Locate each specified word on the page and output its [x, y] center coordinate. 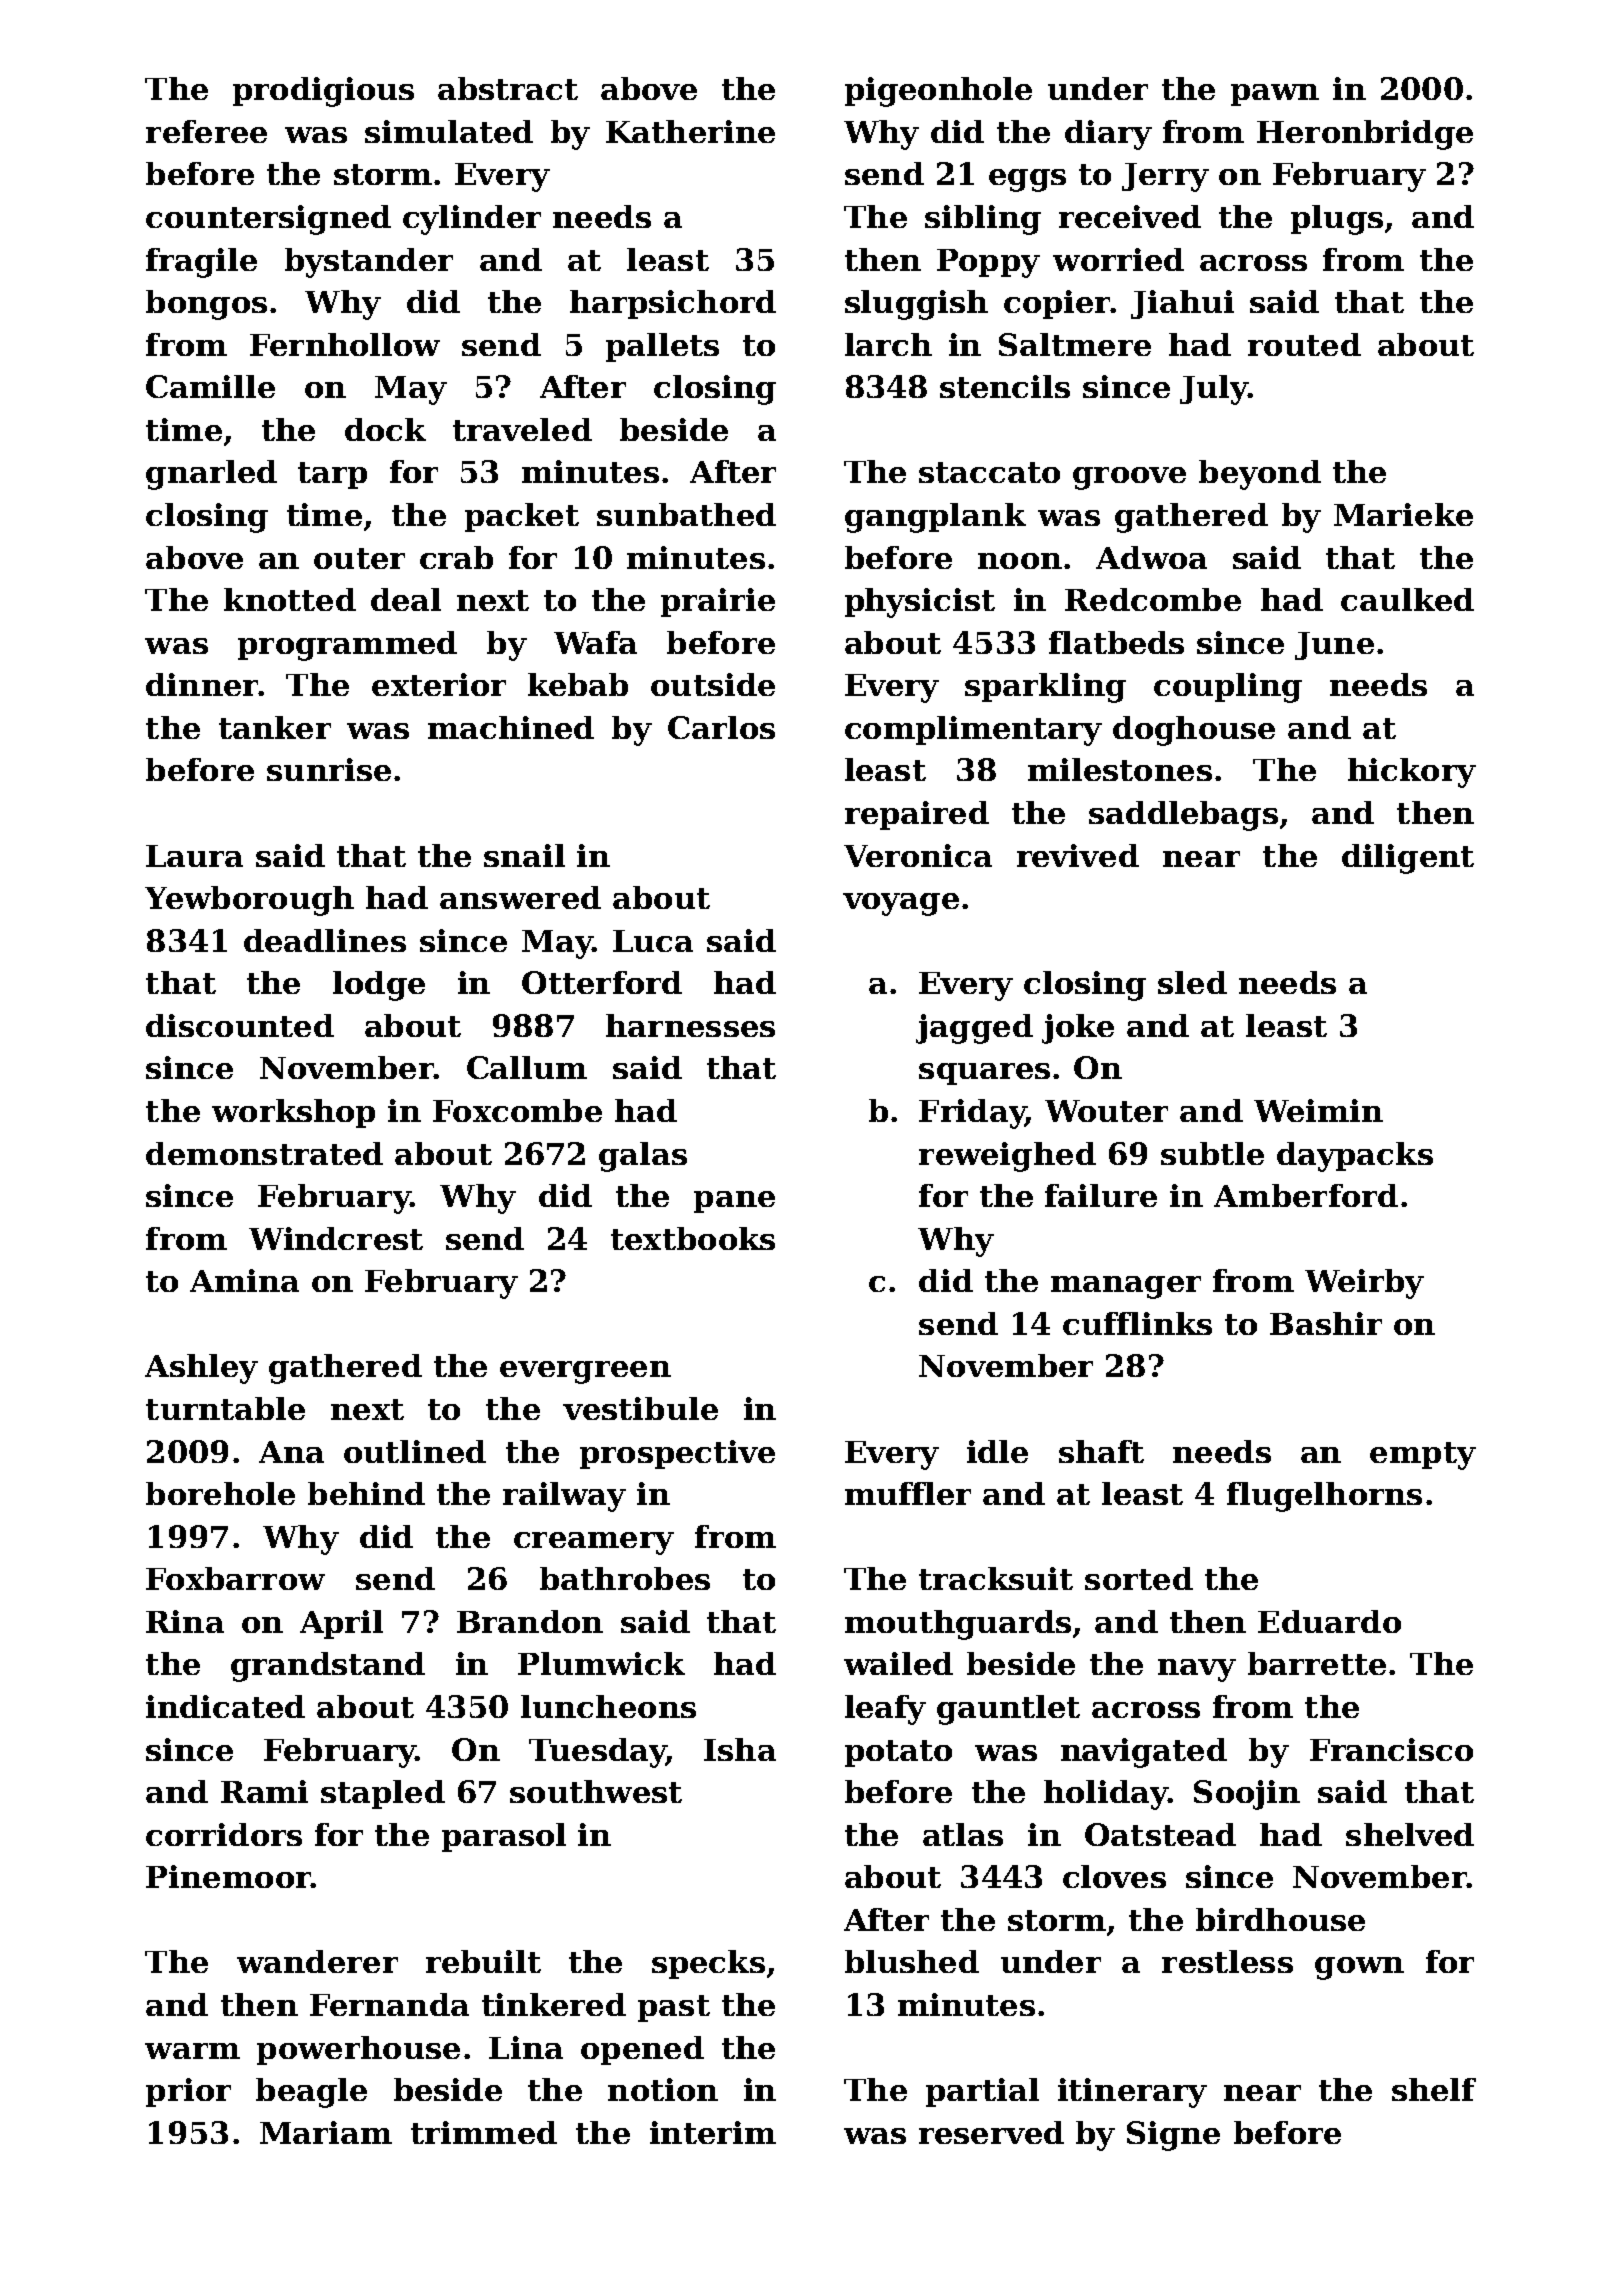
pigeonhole [938, 92]
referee [206, 131]
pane [734, 1202]
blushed [912, 1961]
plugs [1337, 220]
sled [1192, 982]
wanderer [317, 1961]
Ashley [201, 1369]
